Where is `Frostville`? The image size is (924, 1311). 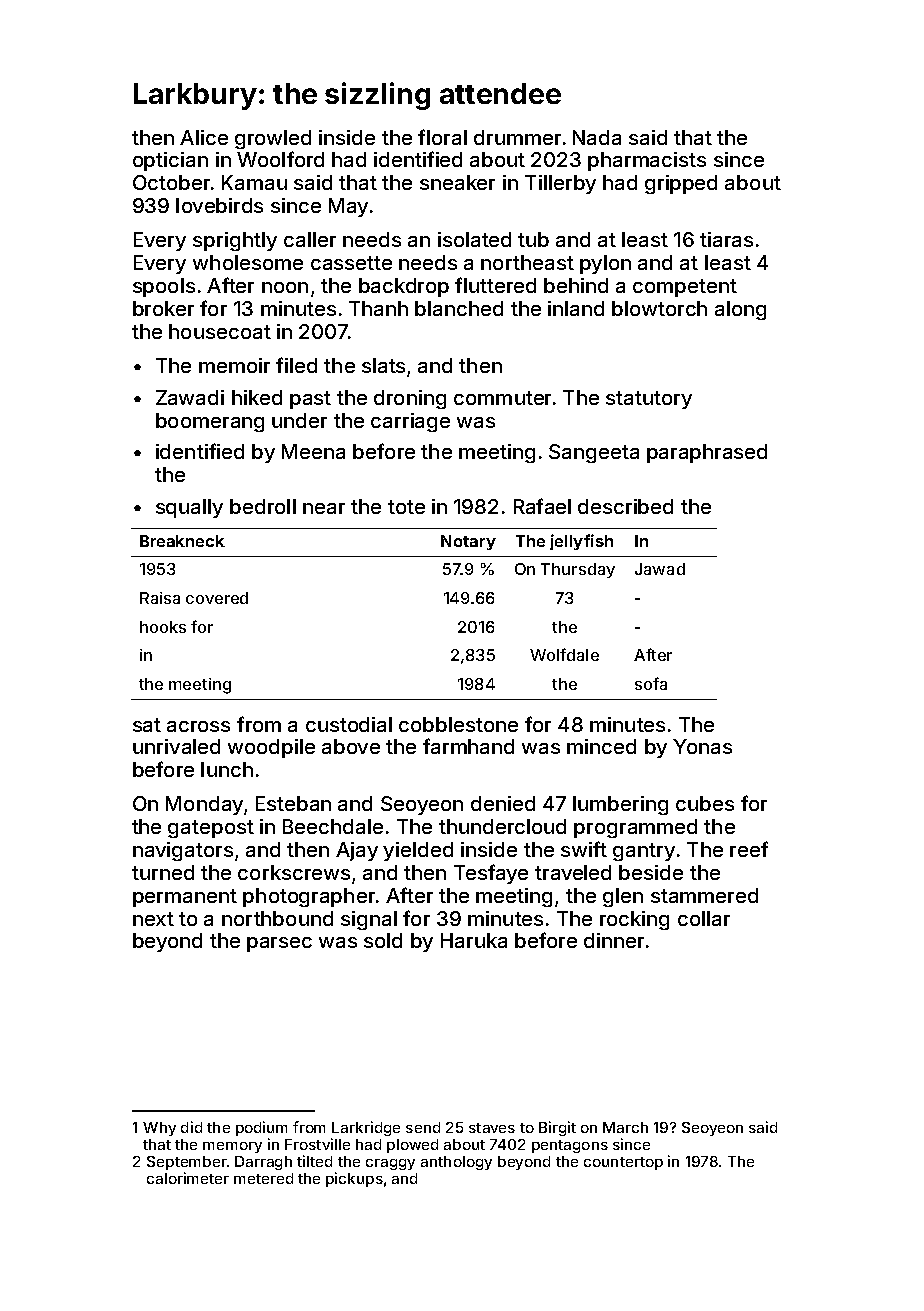
Frostville is located at coordinates (317, 1144).
